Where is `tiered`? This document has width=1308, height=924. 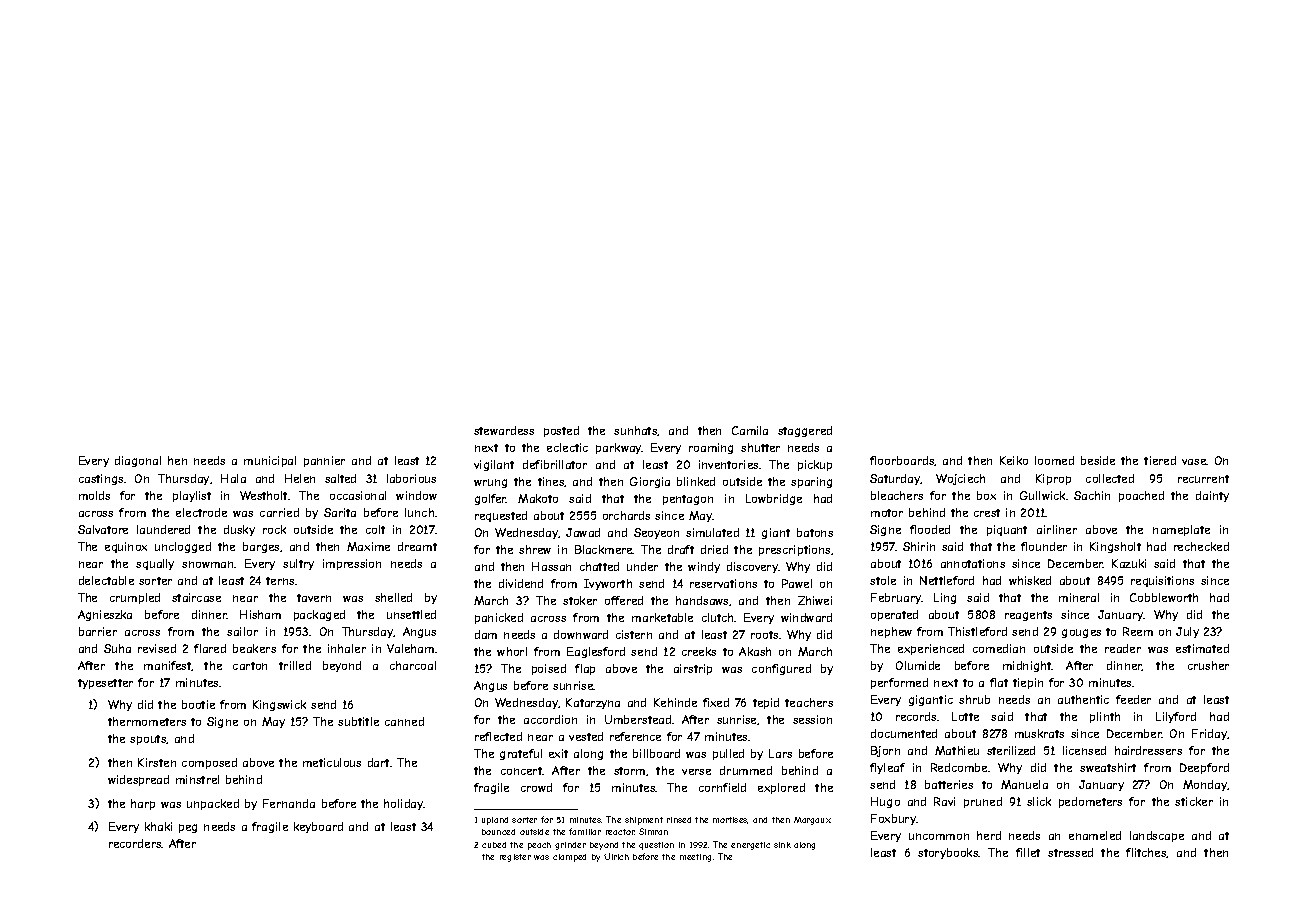 tiered is located at coordinates (1160, 460).
